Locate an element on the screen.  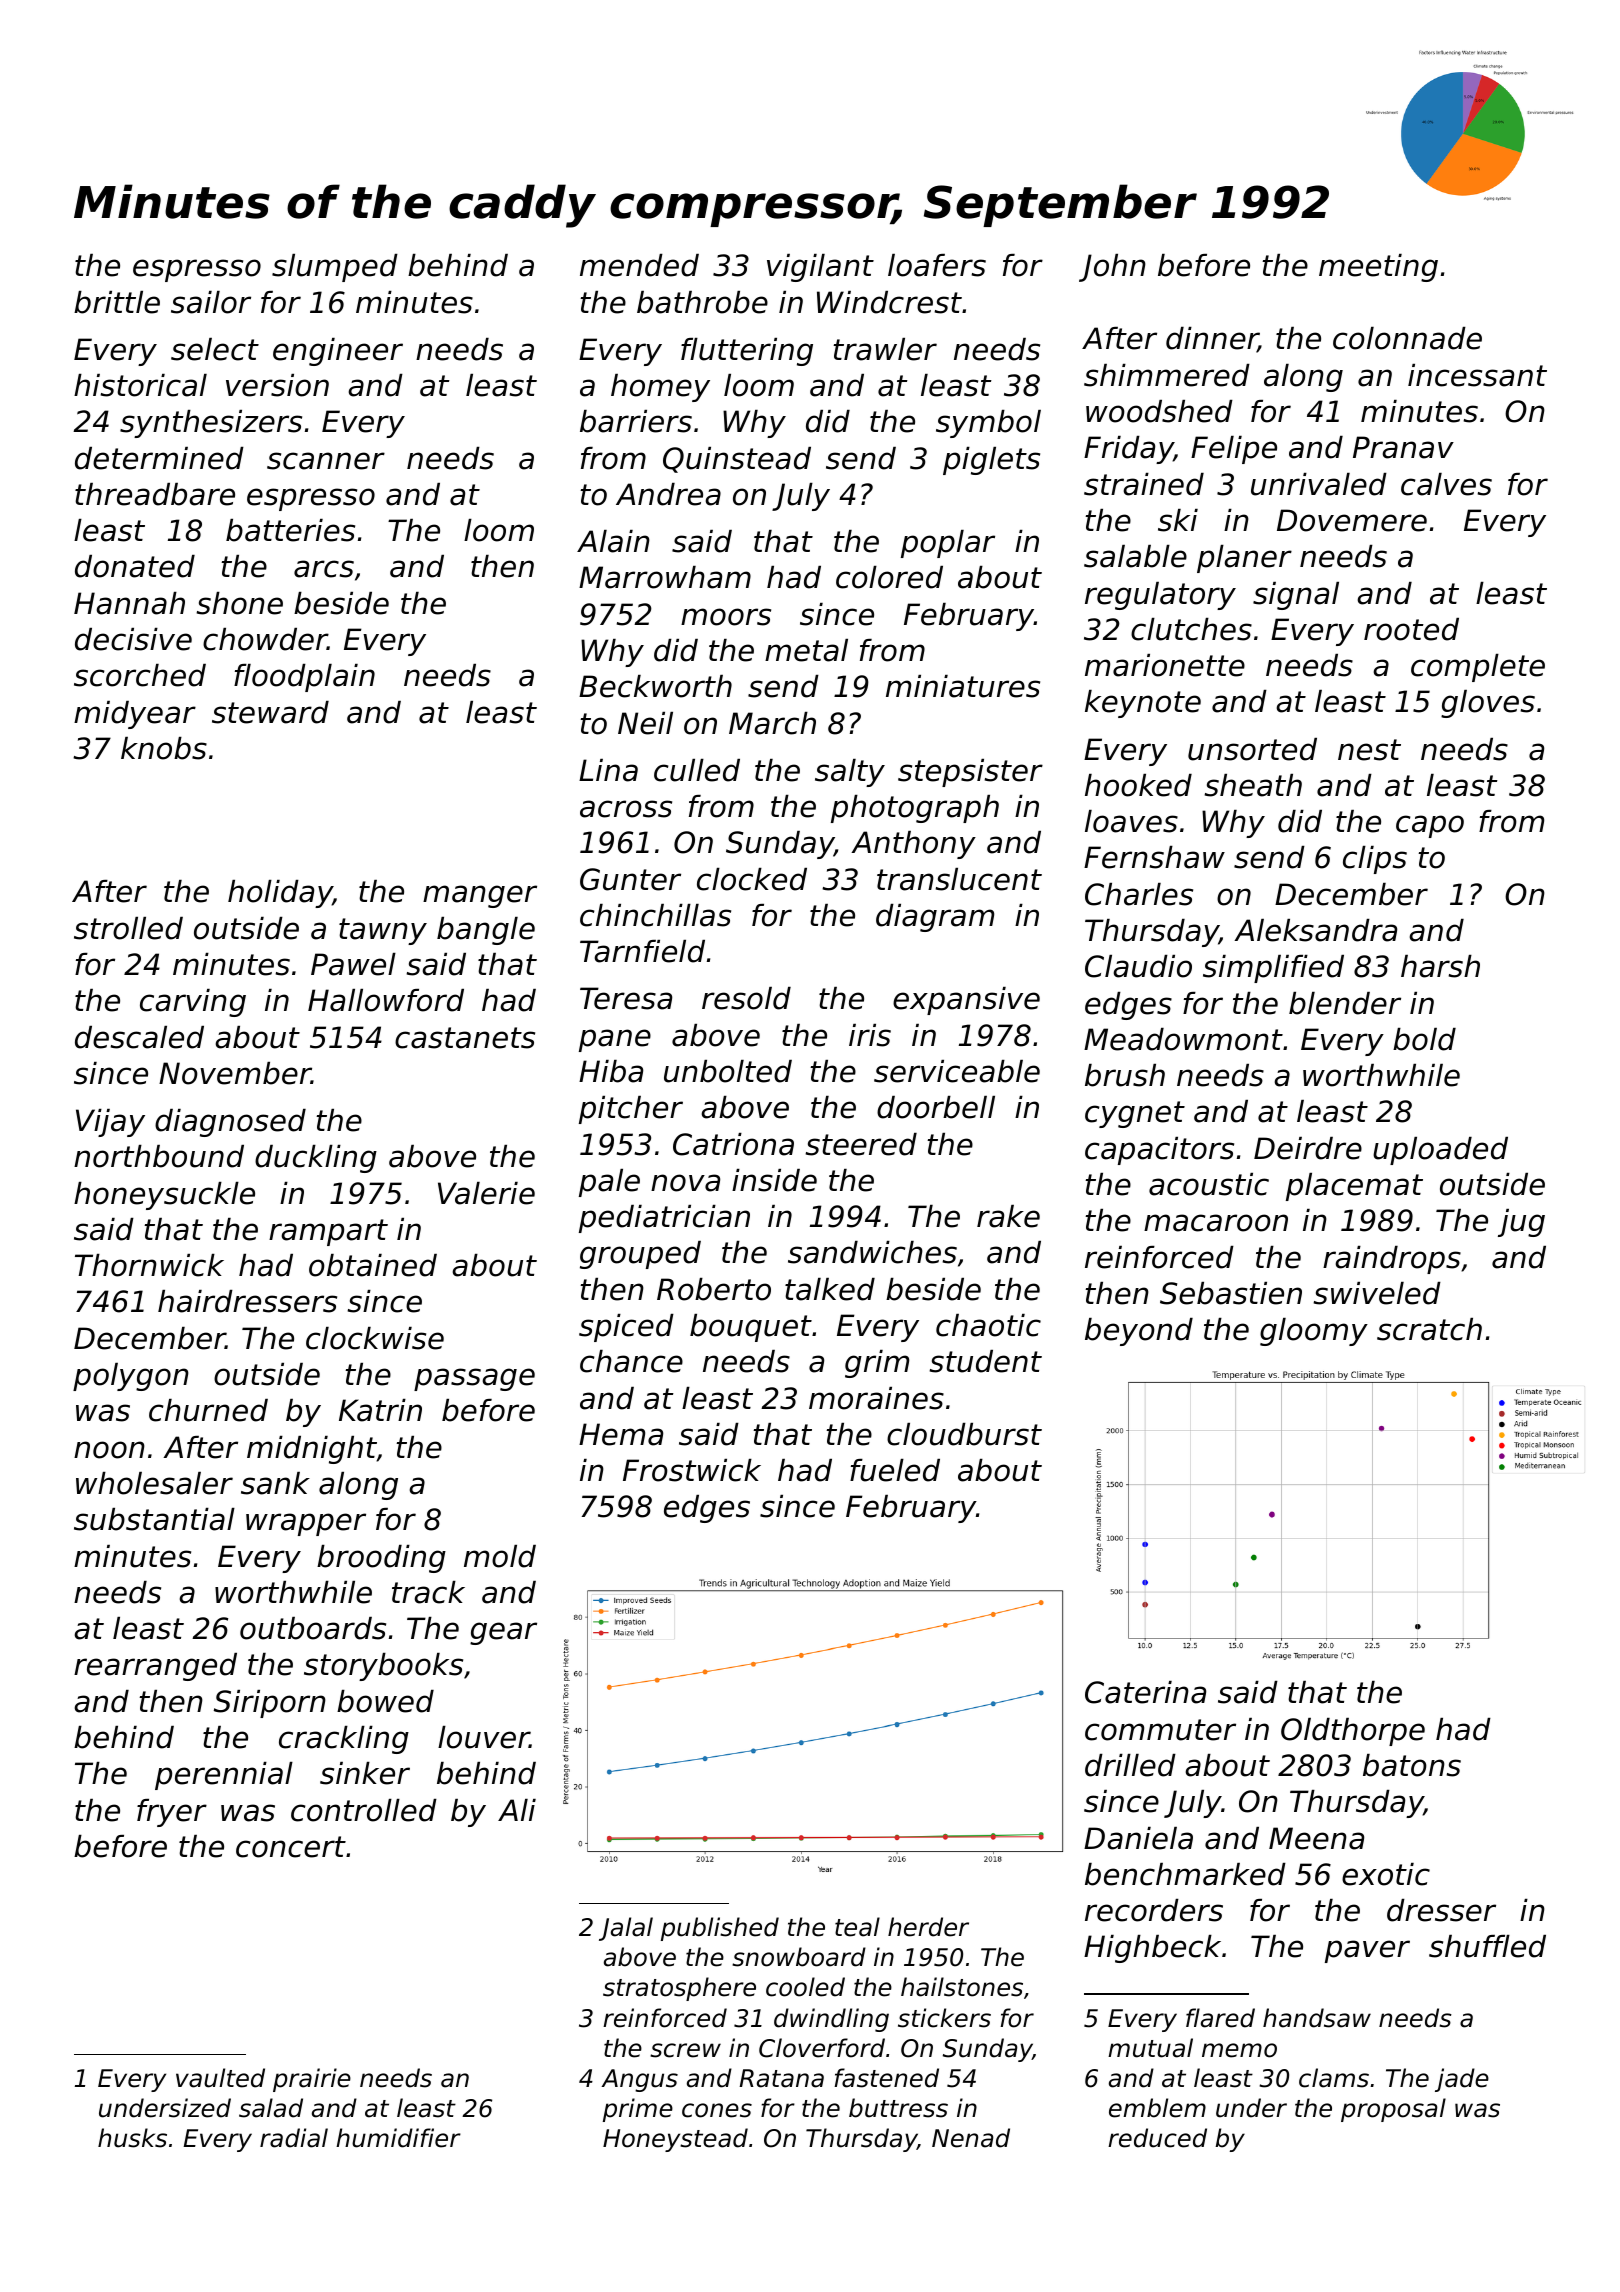
Nenad is located at coordinates (971, 2138).
